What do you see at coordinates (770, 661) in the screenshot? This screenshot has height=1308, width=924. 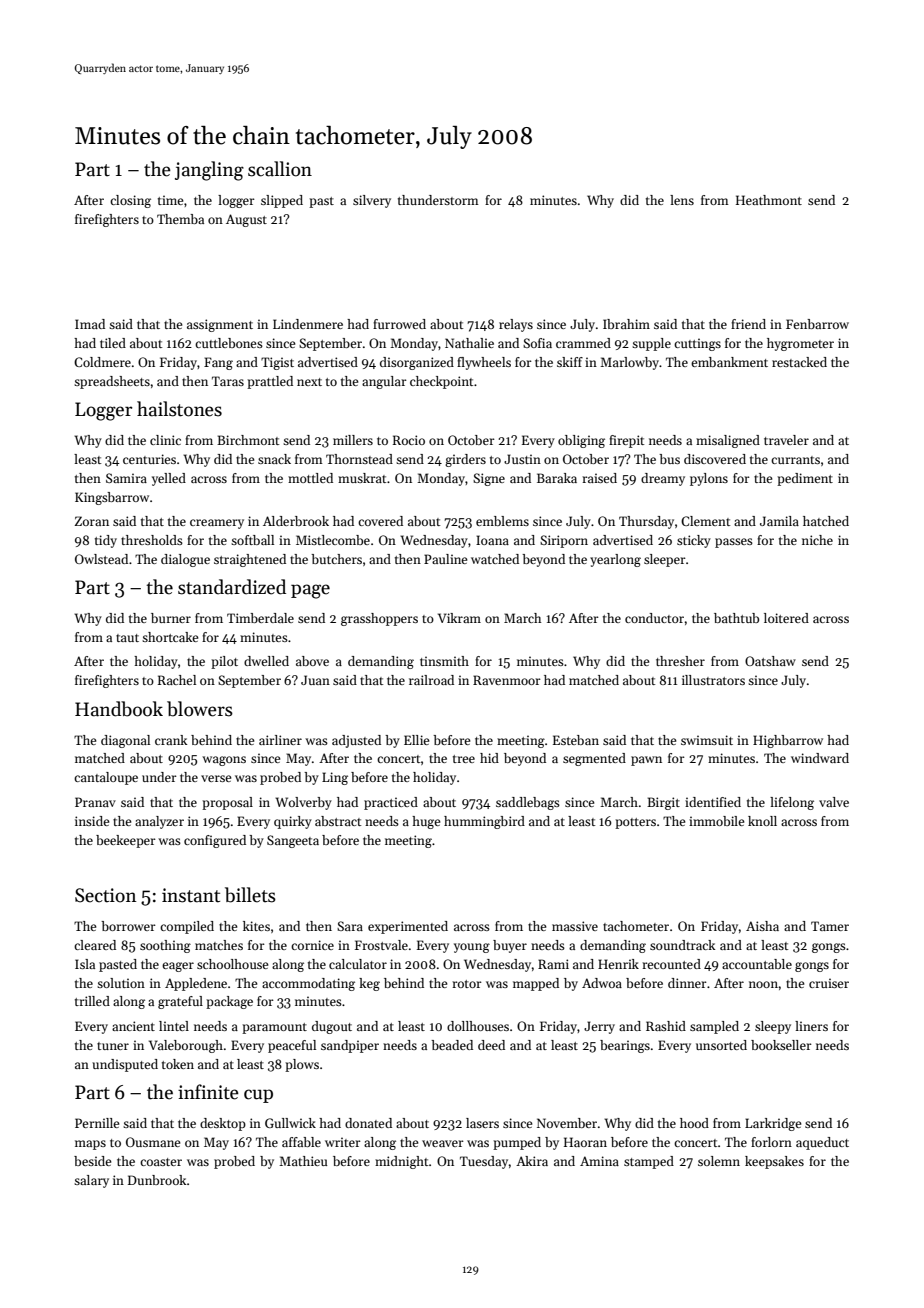 I see `Oatshaw` at bounding box center [770, 661].
